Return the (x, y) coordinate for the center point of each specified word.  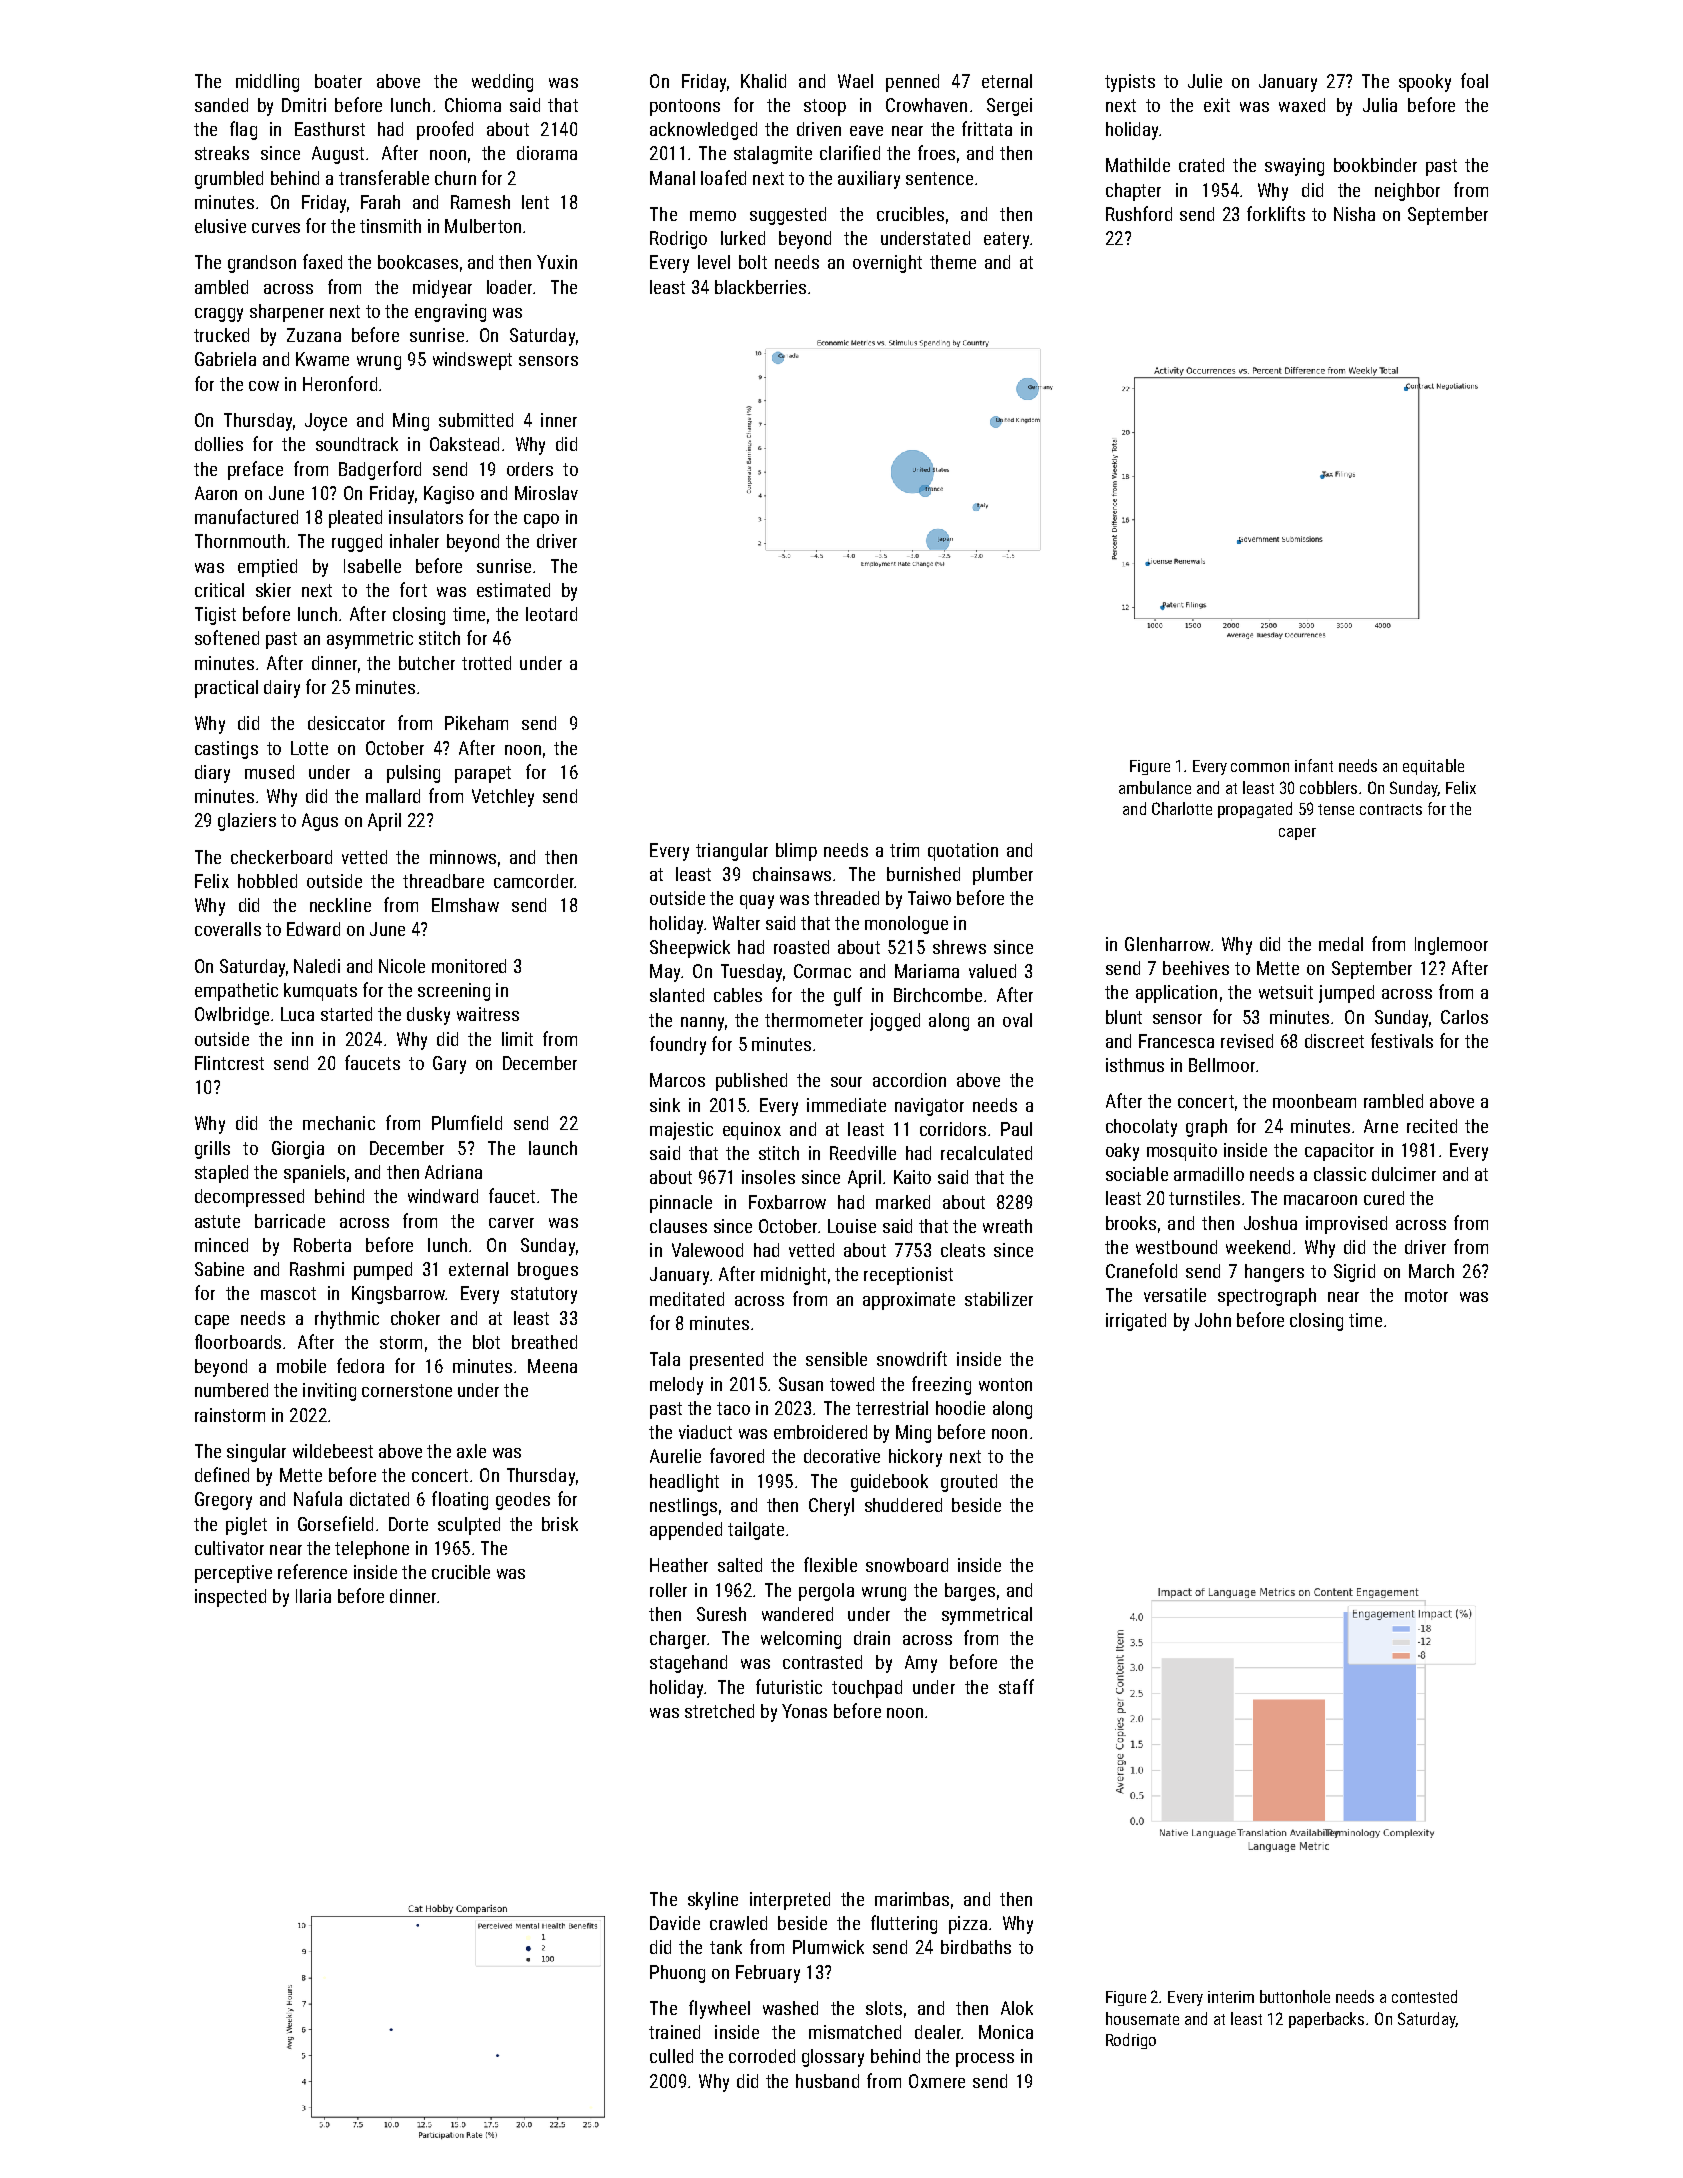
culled (671, 2056)
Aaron (216, 493)
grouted (969, 1483)
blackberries (760, 287)
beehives (1196, 968)
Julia (1380, 105)
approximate (909, 1301)
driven (819, 129)
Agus (320, 822)
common (1260, 767)
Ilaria (313, 1596)
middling (267, 83)
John (1213, 1320)
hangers (1274, 1273)
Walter (736, 923)
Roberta (322, 1245)
